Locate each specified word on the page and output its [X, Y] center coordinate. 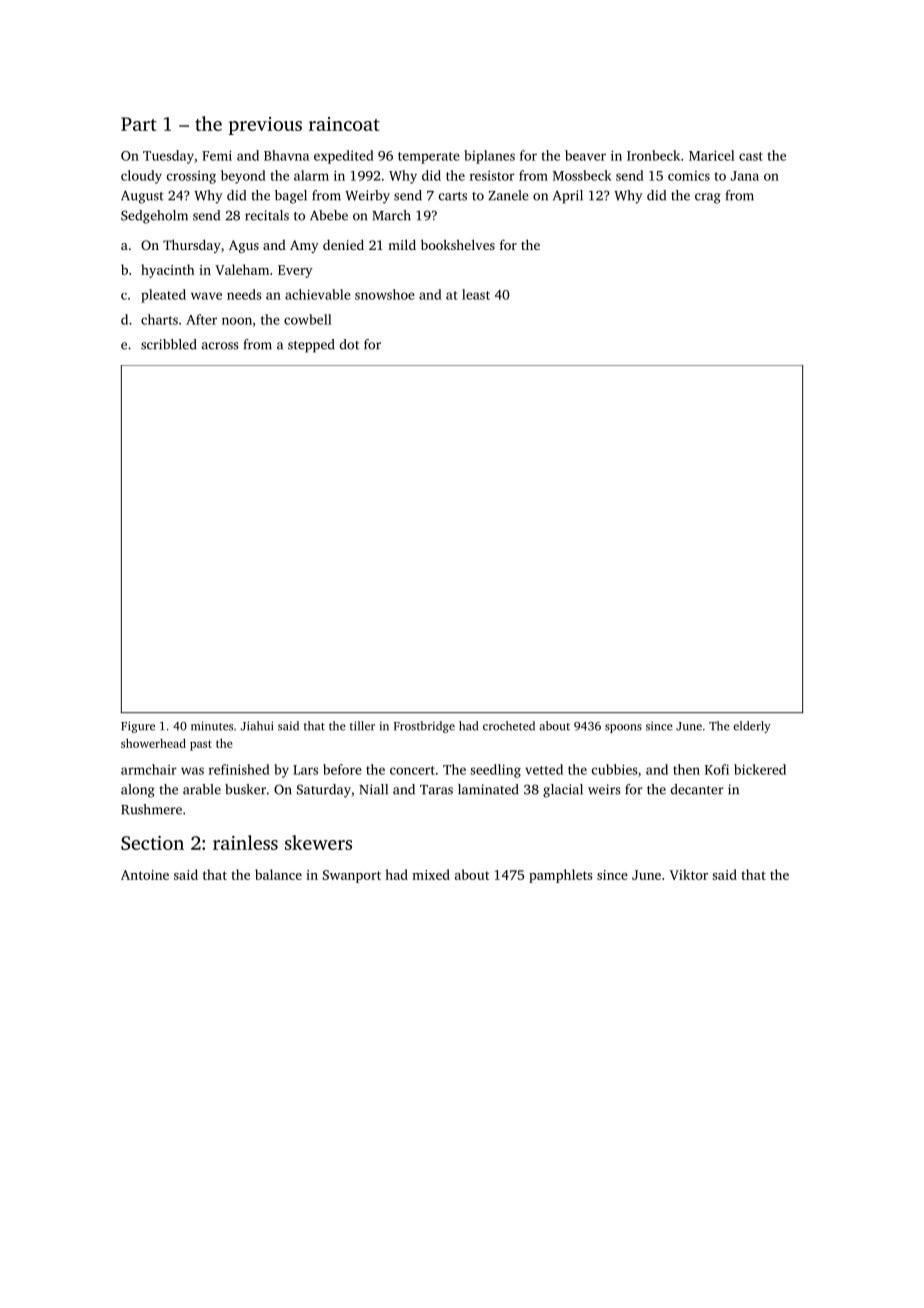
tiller [362, 726]
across [220, 346]
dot [349, 344]
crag [708, 198]
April [568, 197]
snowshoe [385, 294]
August [142, 197]
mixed [431, 874]
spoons [623, 728]
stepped [311, 346]
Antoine [145, 875]
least [476, 294]
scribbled [169, 344]
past [201, 745]
